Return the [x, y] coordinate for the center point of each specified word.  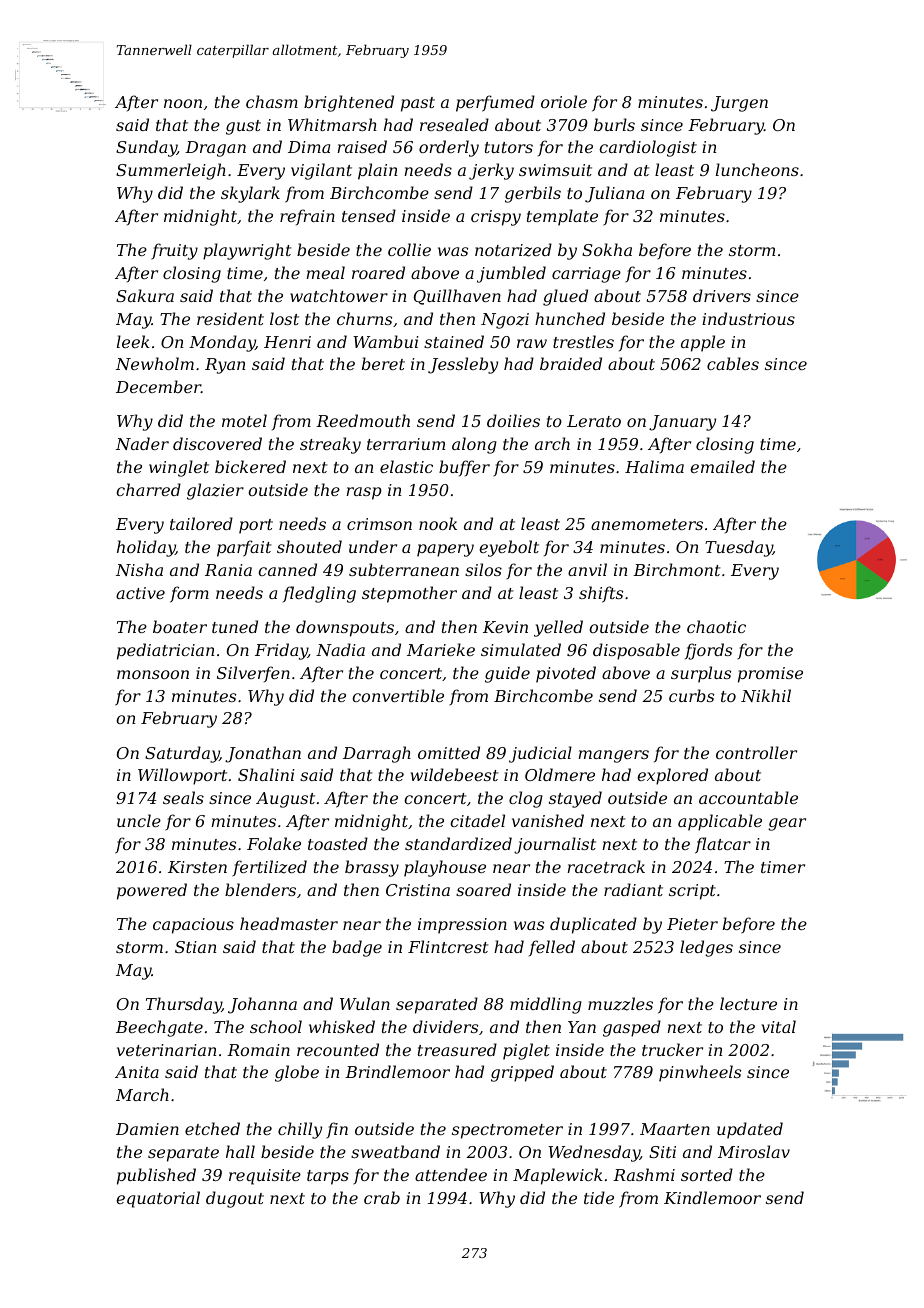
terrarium [406, 444]
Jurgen [739, 104]
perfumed [495, 103]
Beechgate [159, 1028]
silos [483, 569]
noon [183, 103]
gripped [522, 1073]
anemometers [647, 524]
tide [599, 1197]
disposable [636, 651]
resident [230, 318]
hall [240, 1151]
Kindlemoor [712, 1197]
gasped [632, 1028]
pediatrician [165, 651]
